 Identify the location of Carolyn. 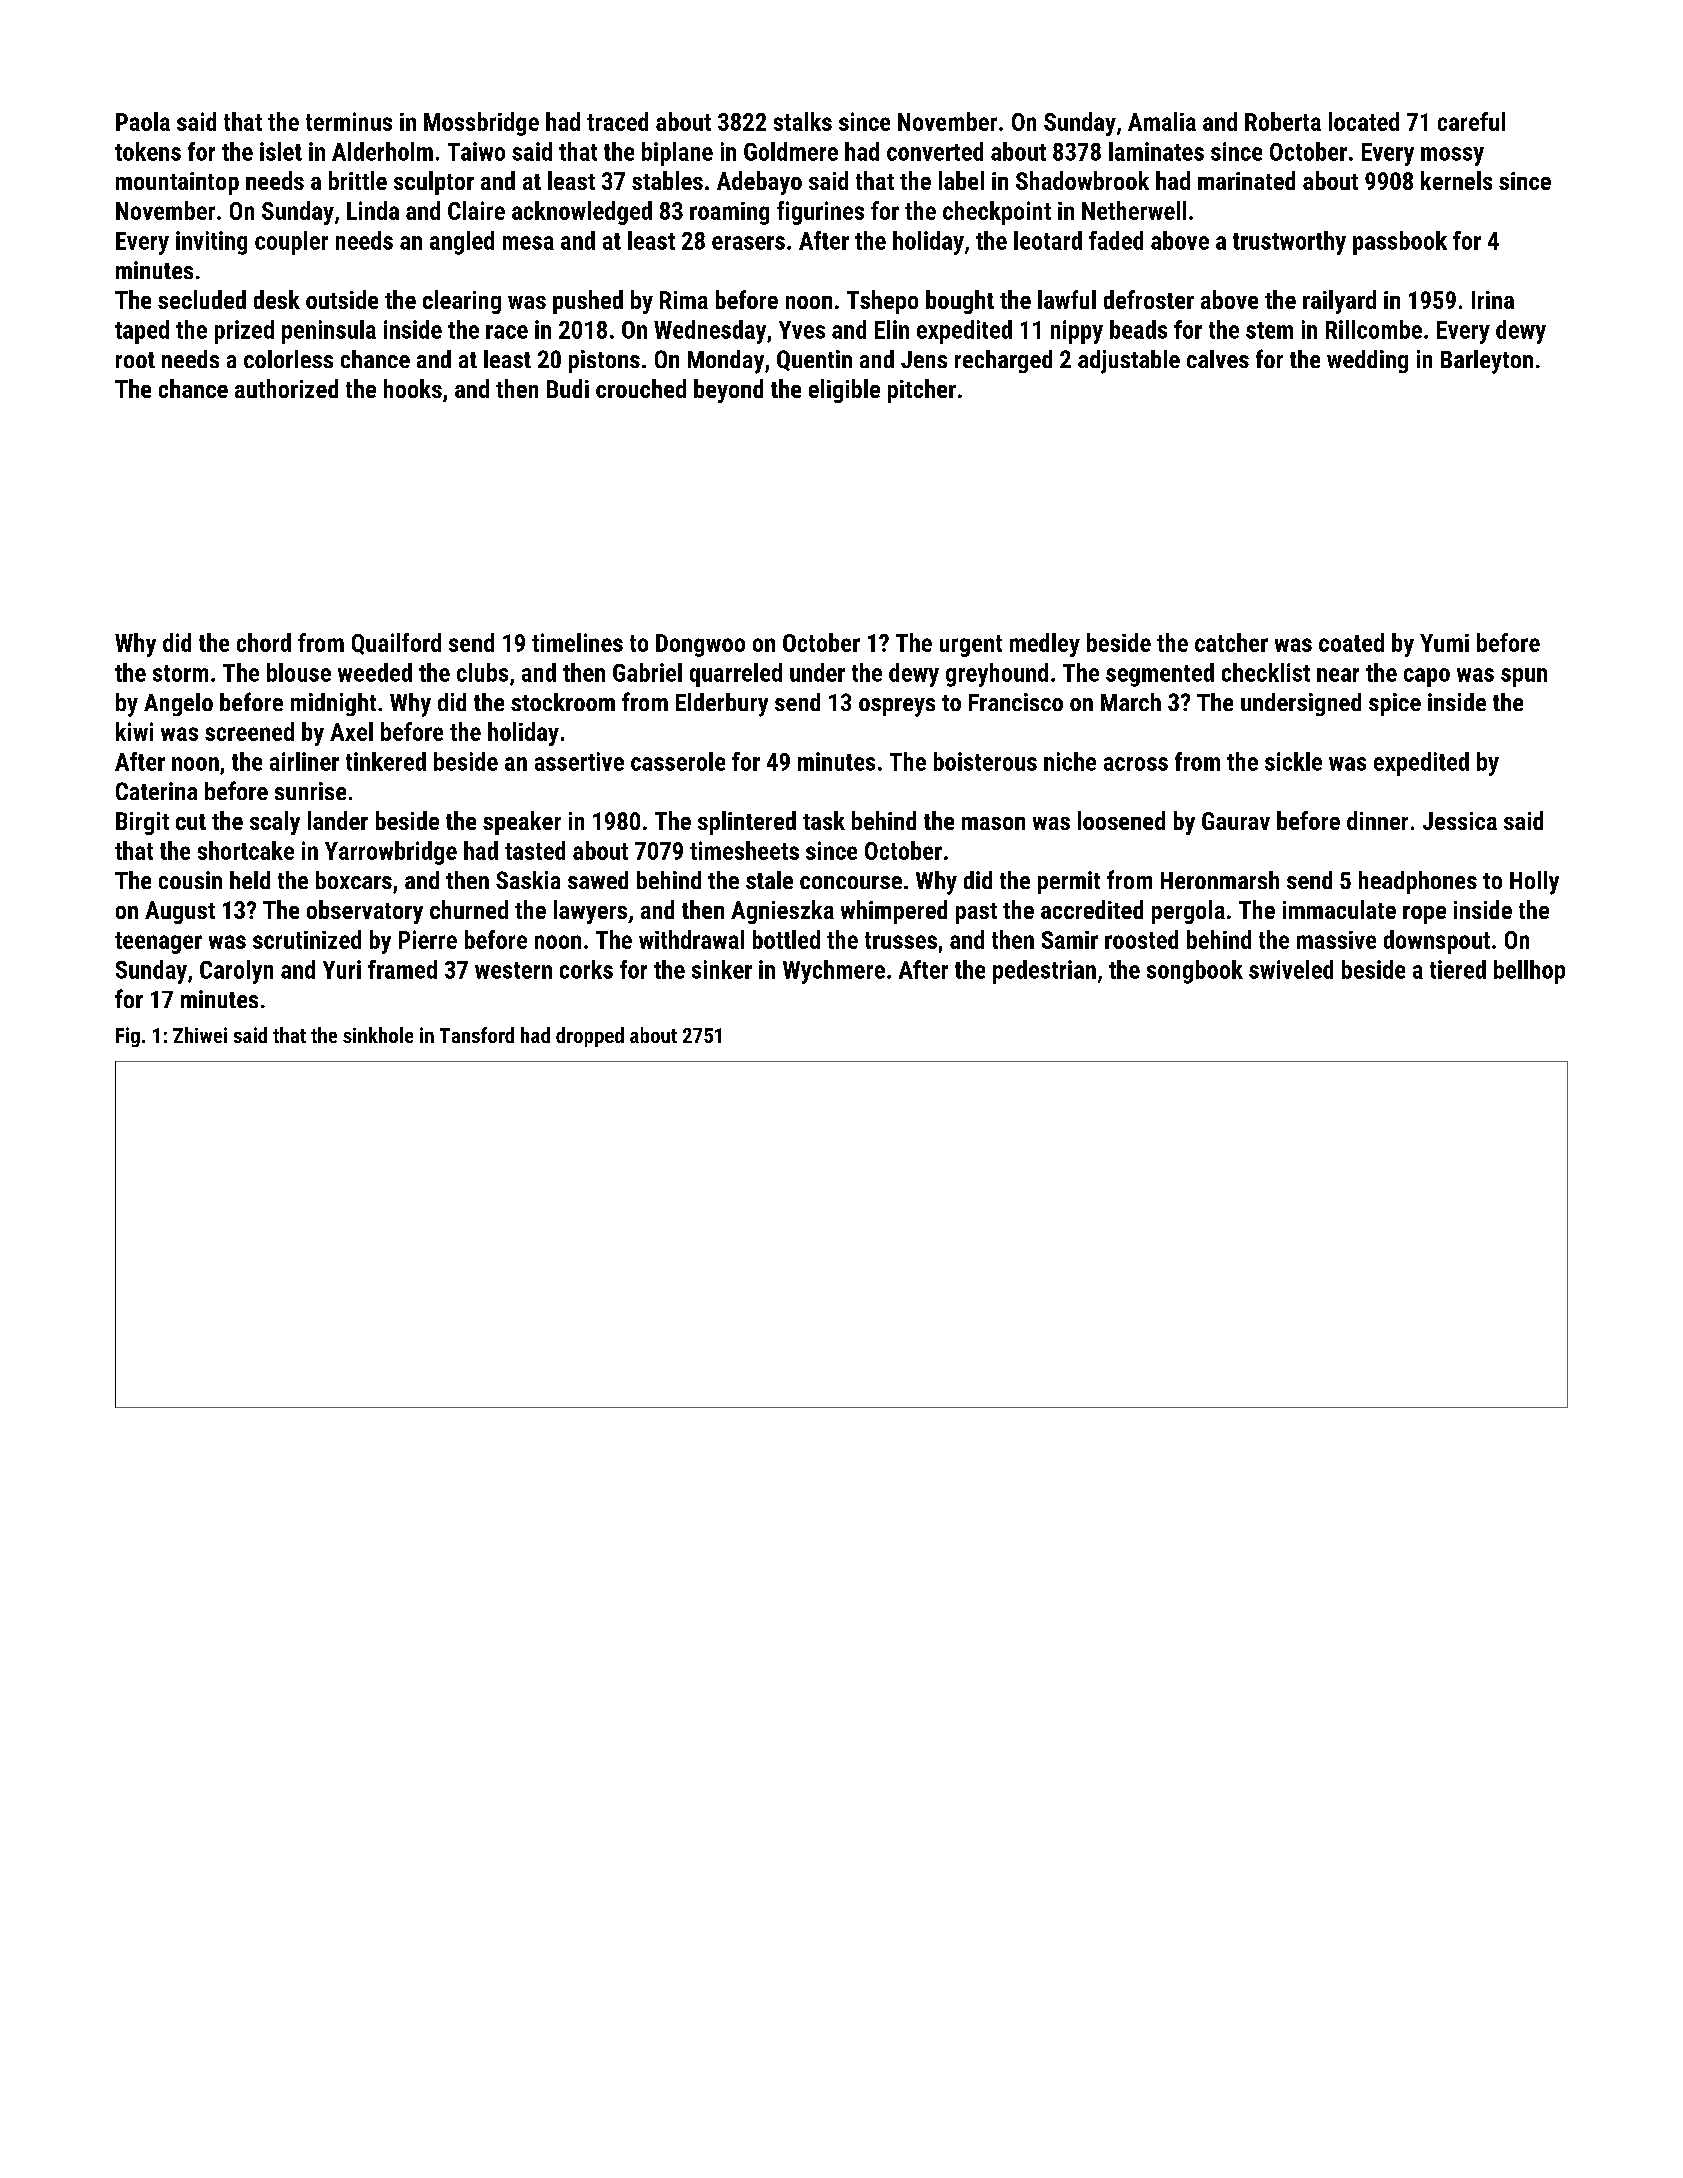
(236, 972).
